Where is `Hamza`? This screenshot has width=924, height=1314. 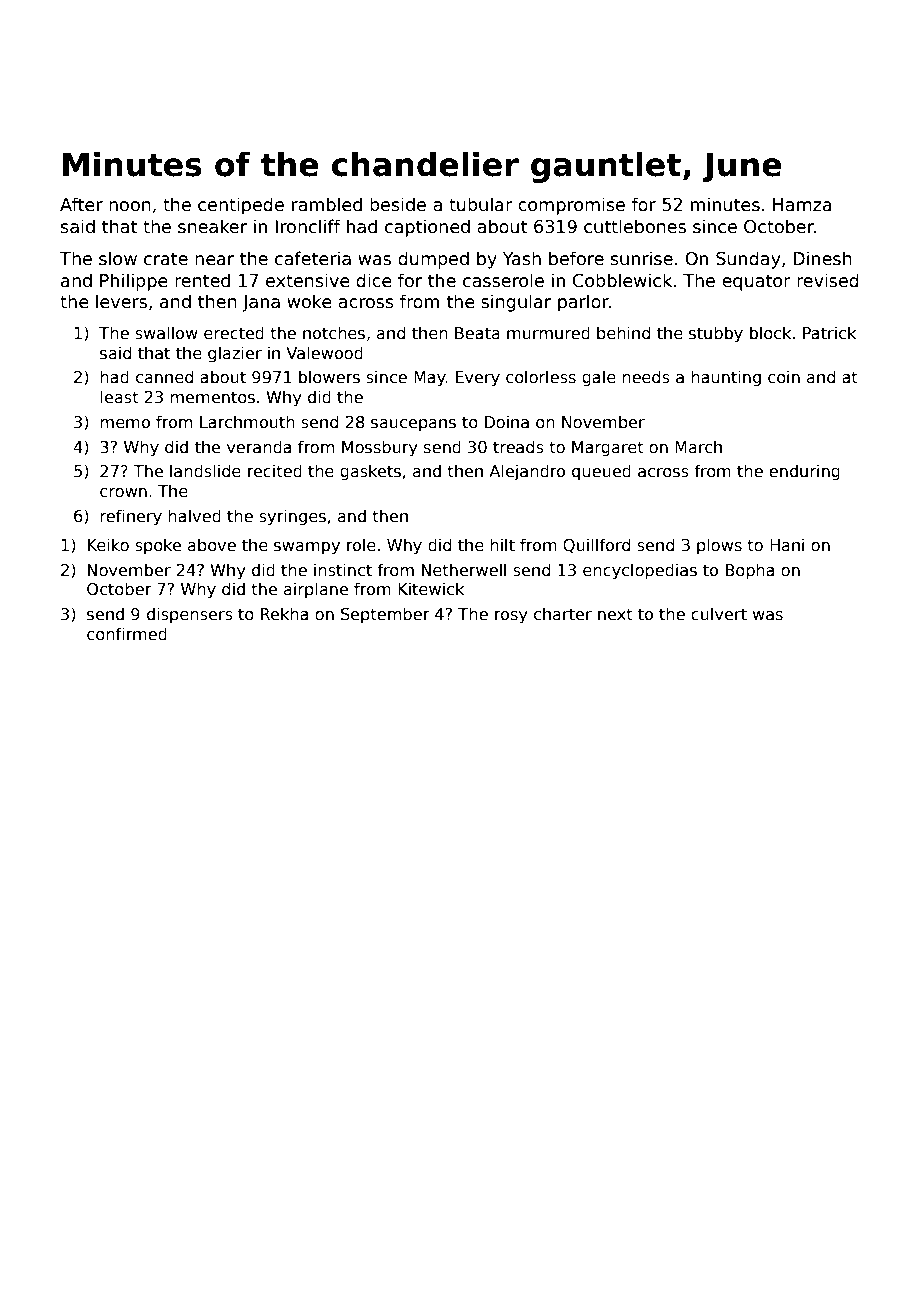
Hamza is located at coordinates (802, 205).
